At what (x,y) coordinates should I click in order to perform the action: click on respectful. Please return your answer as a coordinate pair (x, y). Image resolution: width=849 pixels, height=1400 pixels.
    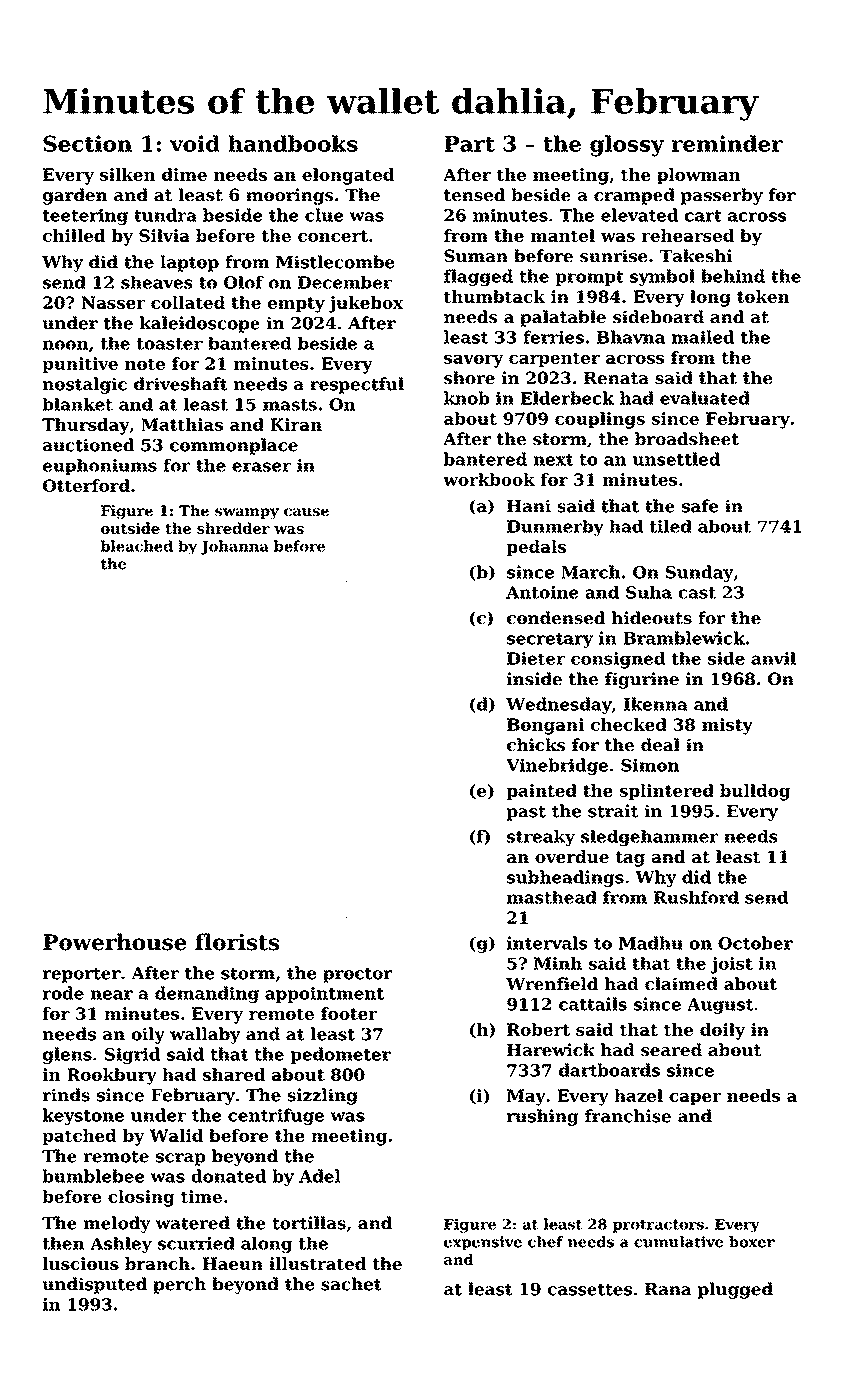
    Looking at the image, I should click on (357, 385).
